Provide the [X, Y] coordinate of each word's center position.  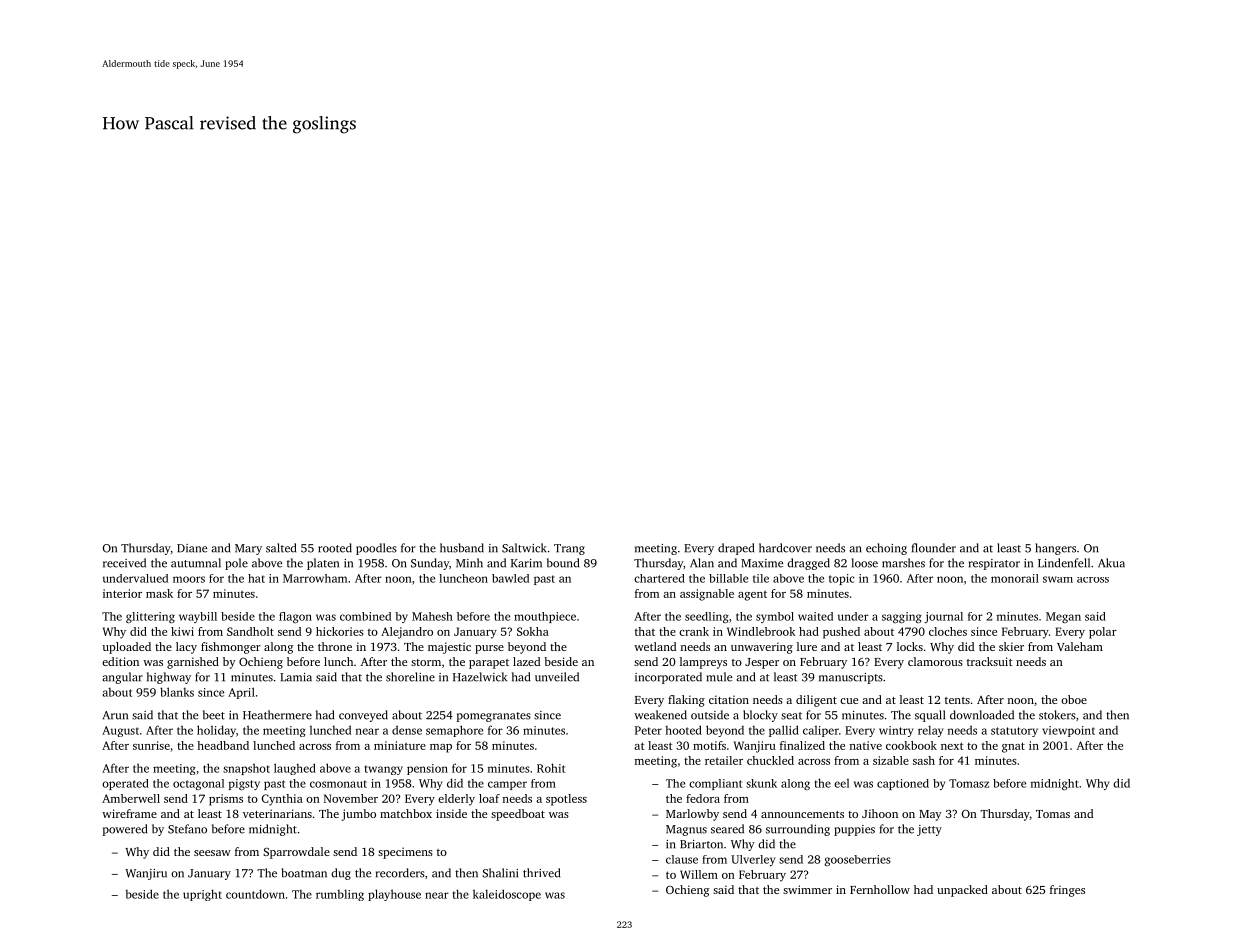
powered [124, 830]
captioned [903, 784]
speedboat [518, 815]
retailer [724, 760]
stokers [1057, 715]
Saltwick [524, 548]
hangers [1056, 549]
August [120, 731]
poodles [376, 549]
